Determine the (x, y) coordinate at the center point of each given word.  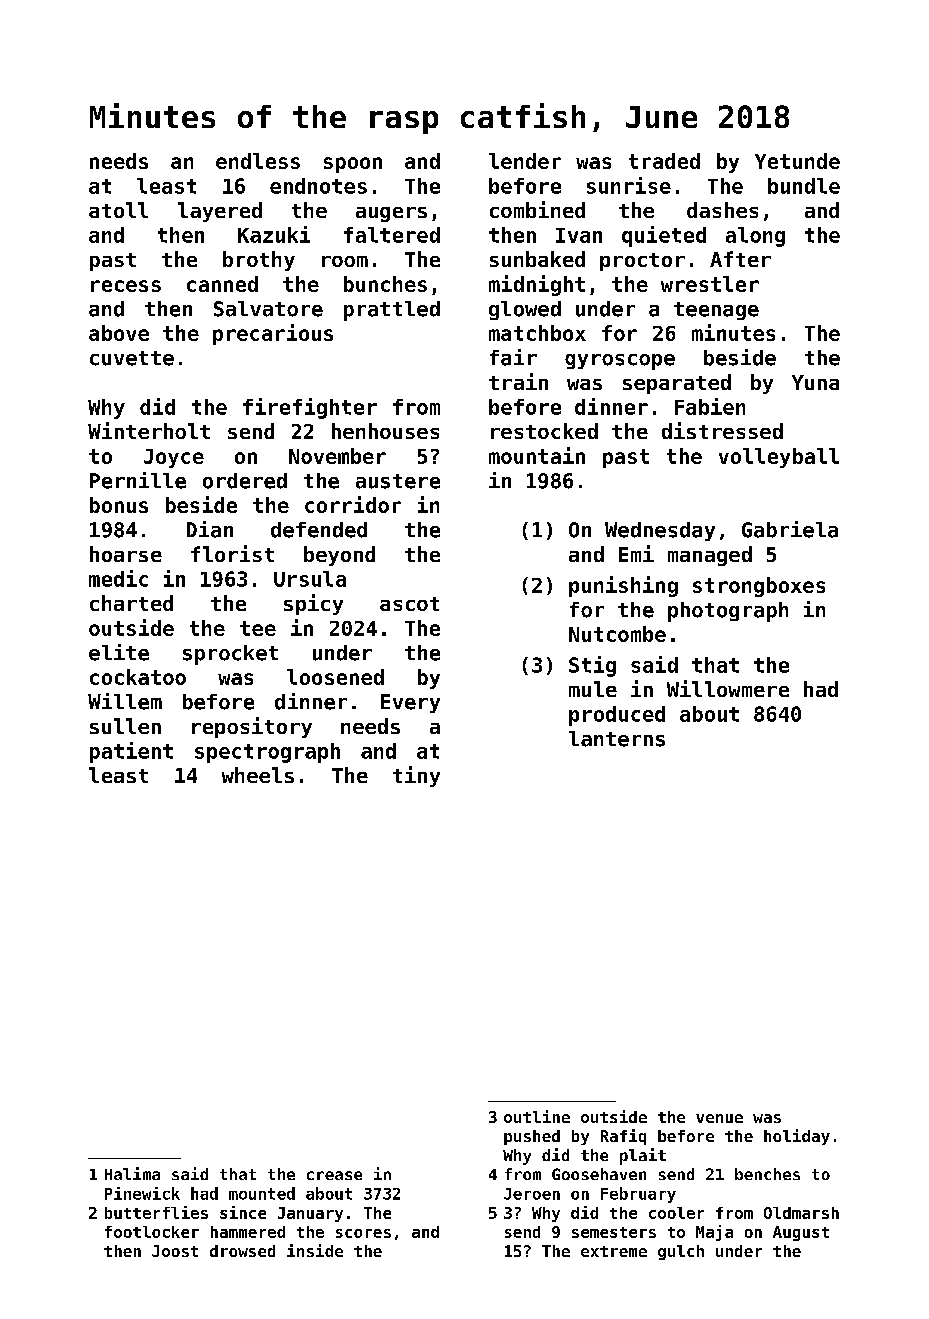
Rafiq (623, 1137)
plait (643, 1156)
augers (391, 214)
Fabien (710, 406)
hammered (248, 1232)
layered (220, 212)
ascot (409, 604)
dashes (722, 210)
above (119, 333)
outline (537, 1116)
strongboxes (759, 587)
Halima (132, 1173)
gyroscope (620, 362)
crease (334, 1175)
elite (119, 652)
